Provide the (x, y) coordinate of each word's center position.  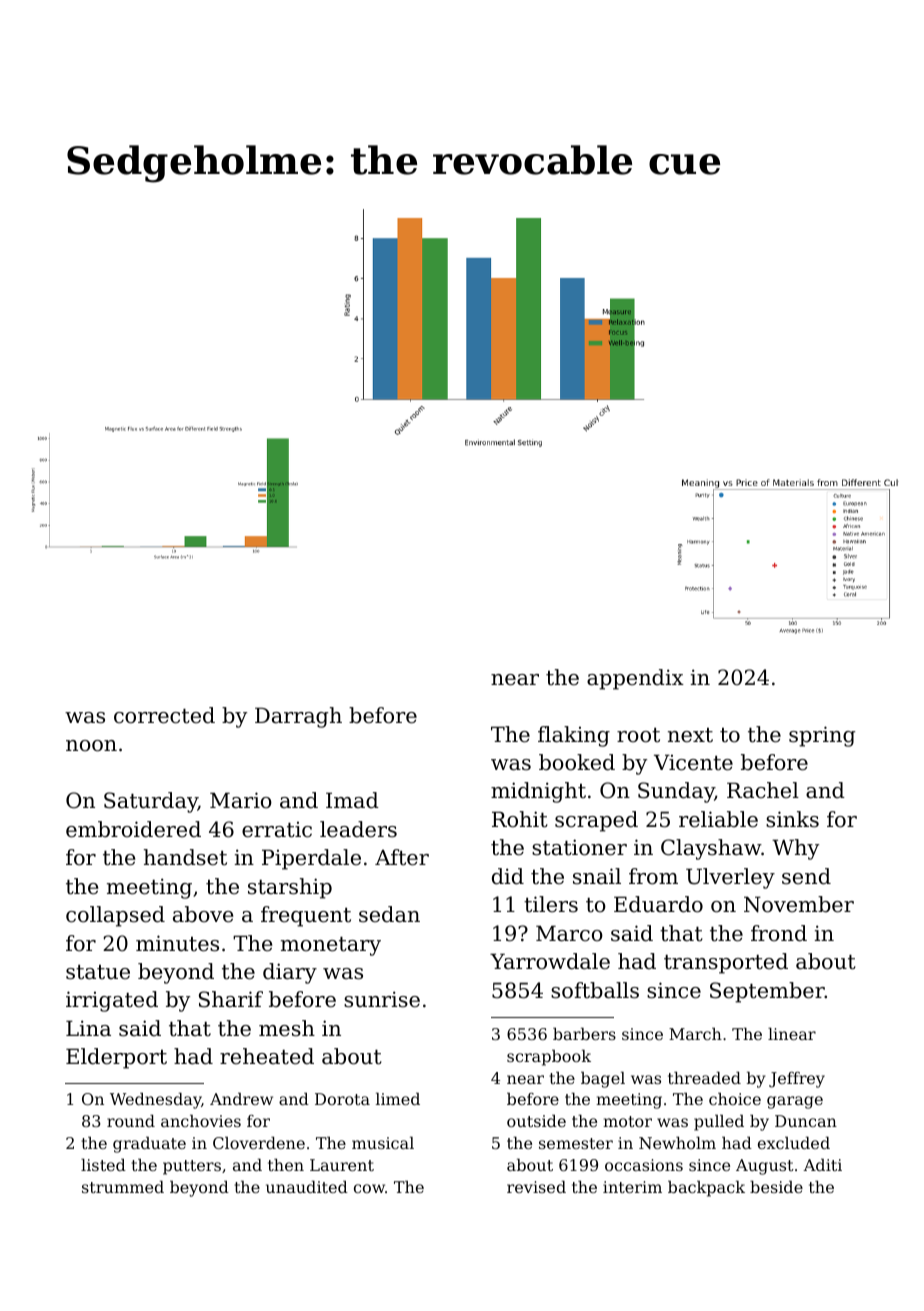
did (508, 876)
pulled (719, 1122)
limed (398, 1098)
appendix (635, 679)
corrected (164, 715)
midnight (538, 792)
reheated (267, 1056)
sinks (792, 819)
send (806, 876)
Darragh (298, 717)
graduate (149, 1144)
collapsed (115, 916)
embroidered (133, 829)
